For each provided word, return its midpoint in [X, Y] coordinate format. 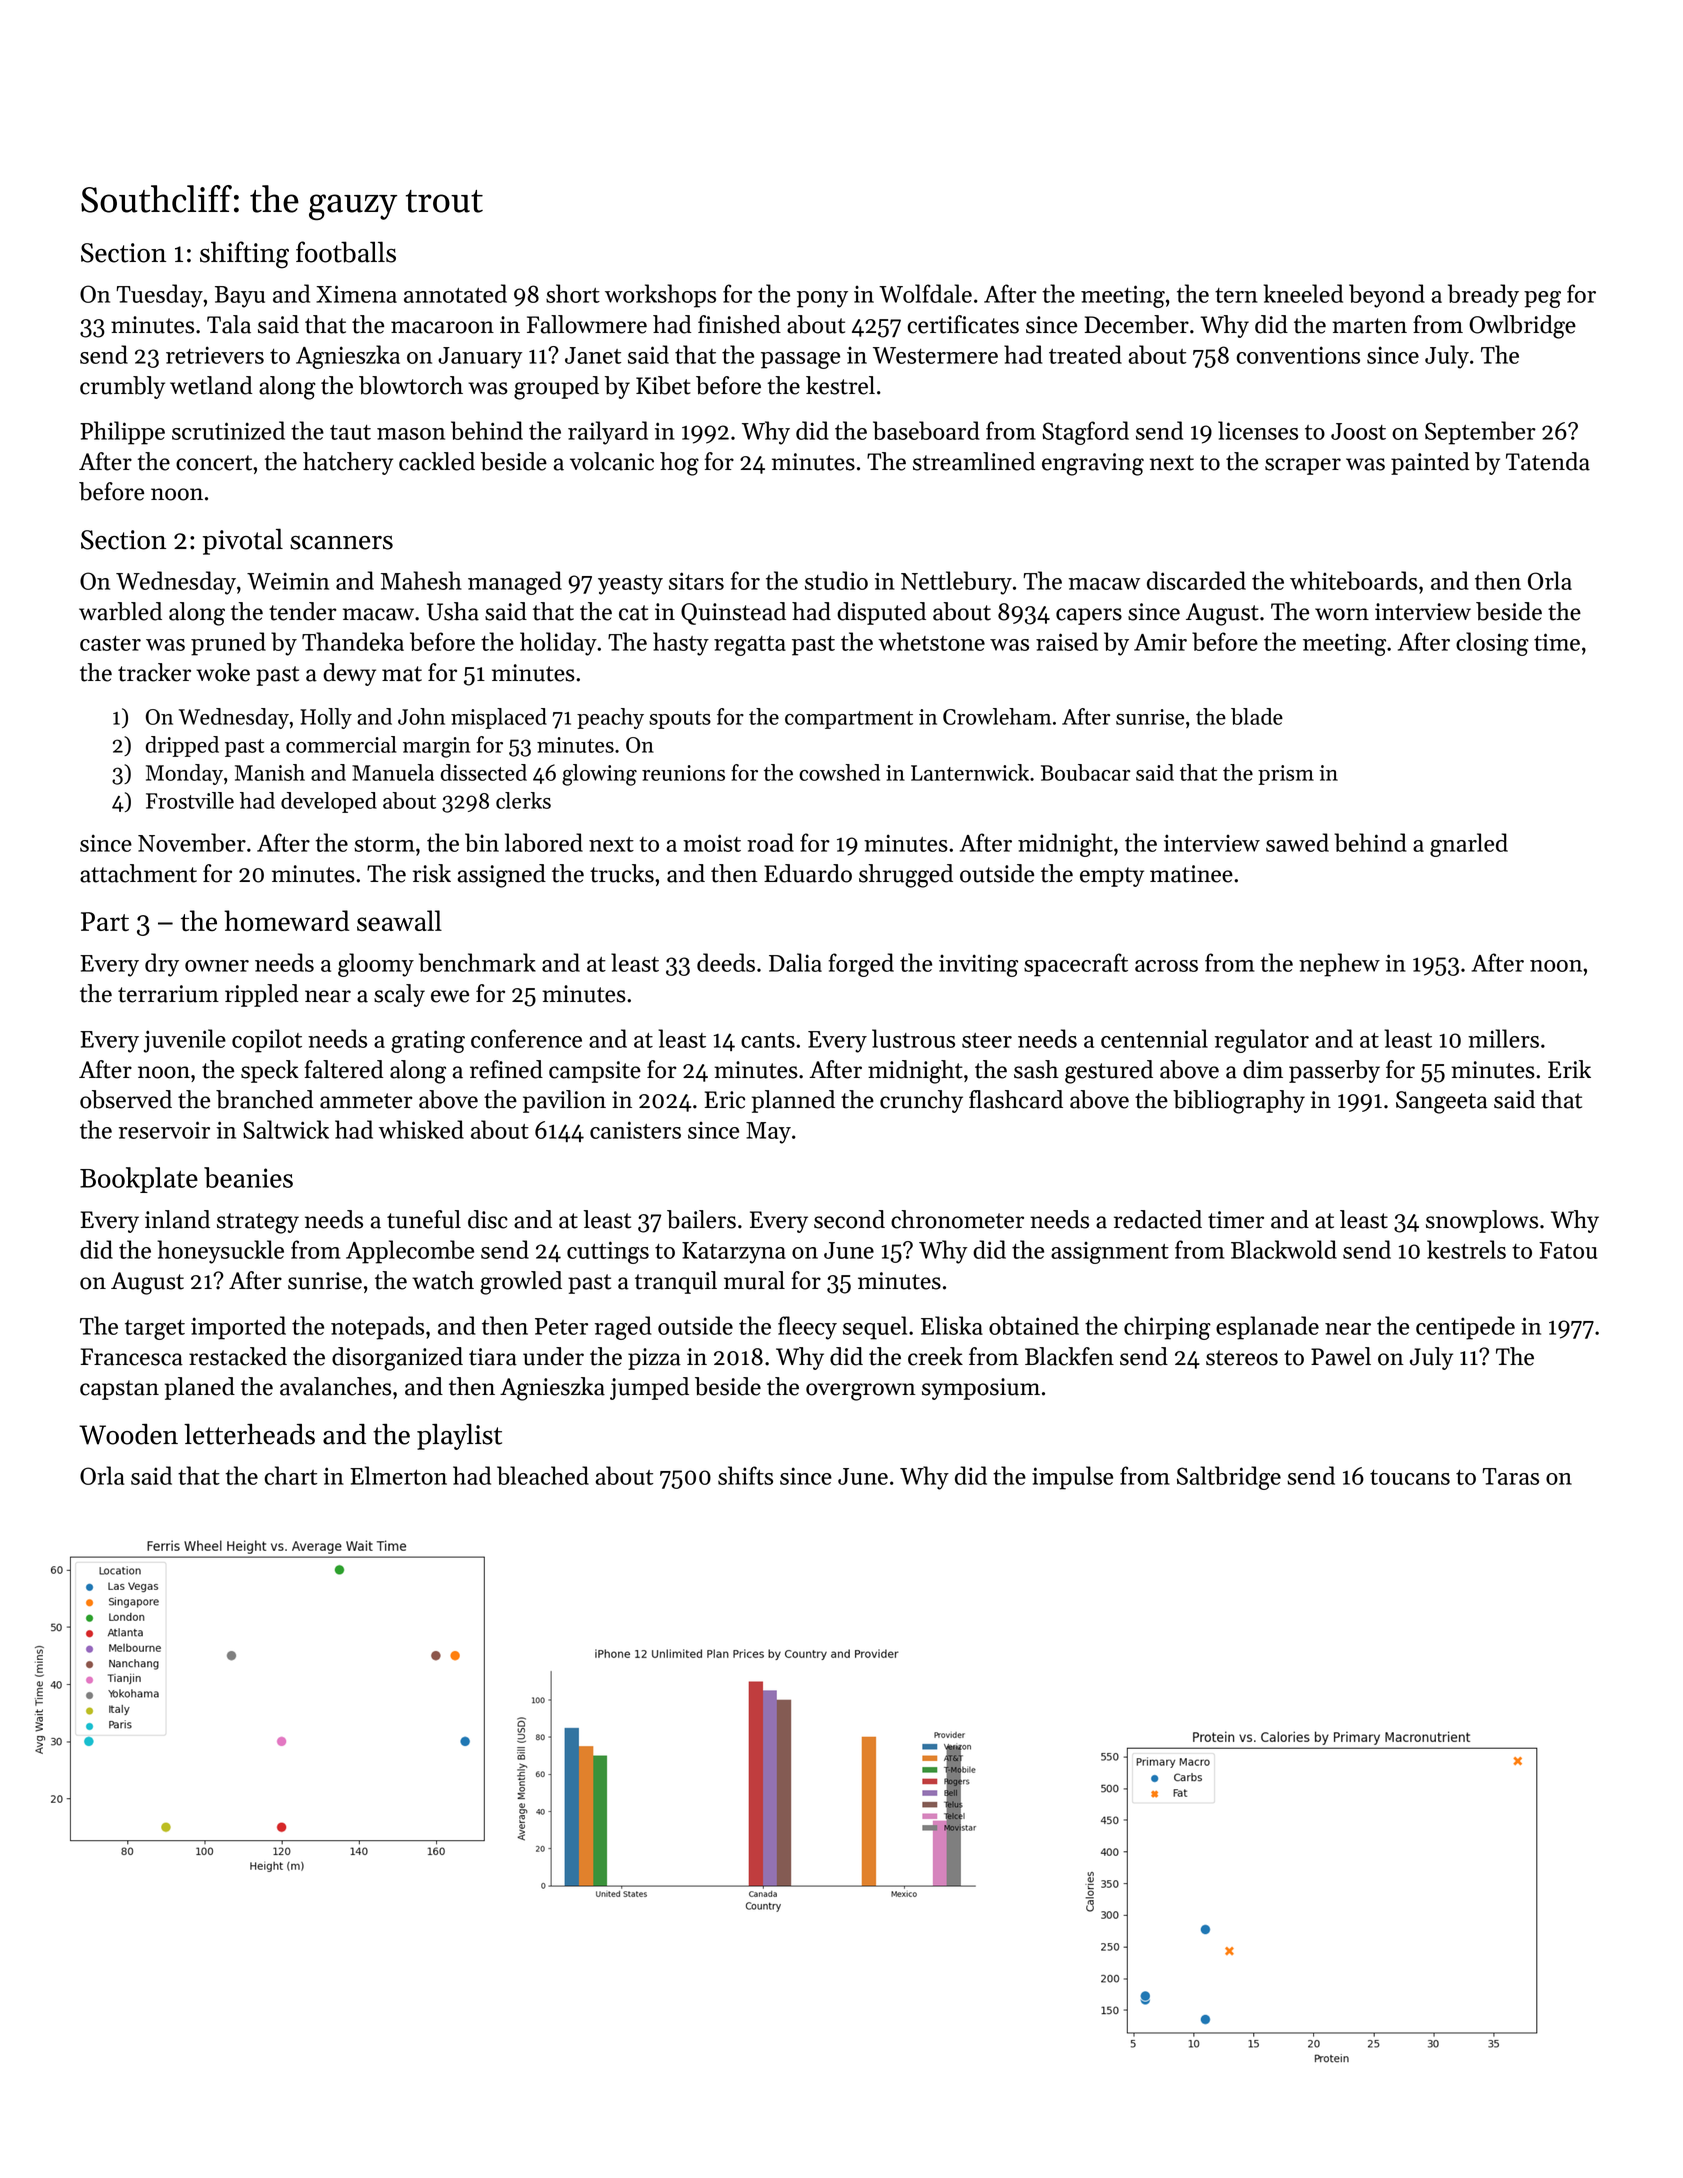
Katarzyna [734, 1253]
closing [1492, 644]
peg [1542, 299]
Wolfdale [925, 293]
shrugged [906, 876]
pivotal [243, 541]
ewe [450, 996]
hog [679, 464]
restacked [238, 1356]
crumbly [122, 387]
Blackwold [1284, 1249]
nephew [1339, 965]
